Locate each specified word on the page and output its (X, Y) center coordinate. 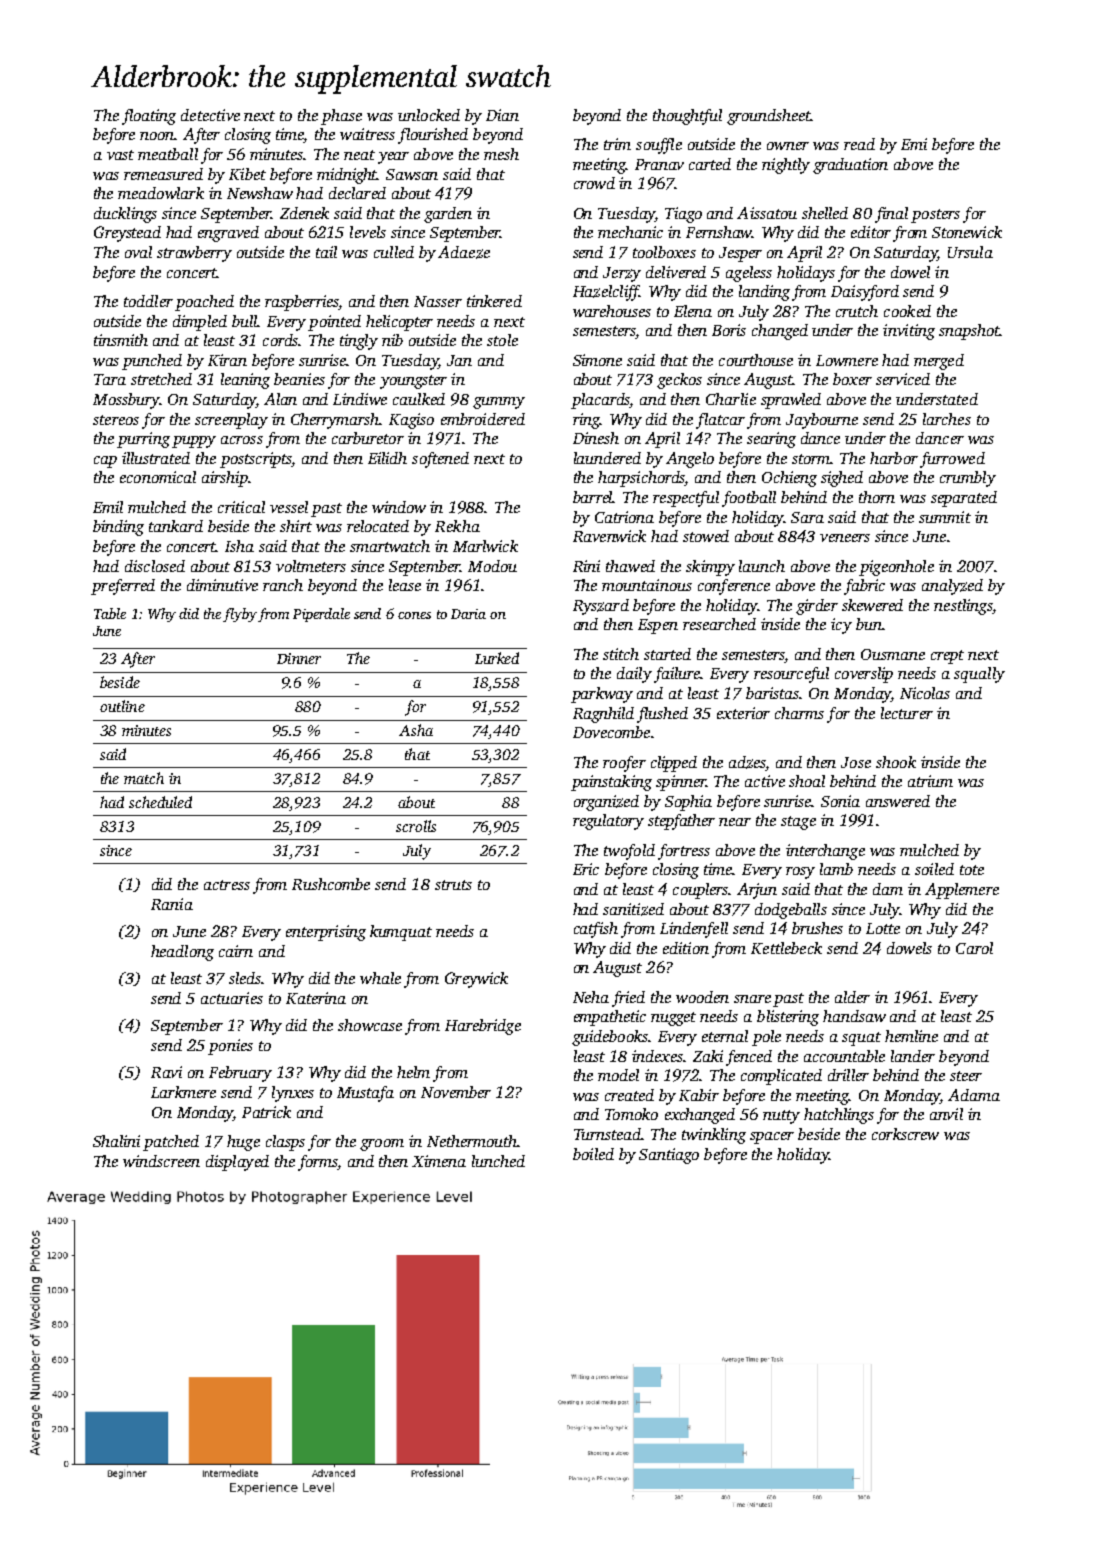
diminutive (222, 585)
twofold (629, 852)
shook (896, 762)
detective (210, 115)
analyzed (952, 587)
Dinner (299, 658)
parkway (602, 695)
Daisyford (865, 293)
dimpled (200, 323)
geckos (679, 381)
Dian (502, 115)
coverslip (864, 675)
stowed (706, 536)
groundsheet (769, 117)
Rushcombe (331, 884)
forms (318, 1163)
